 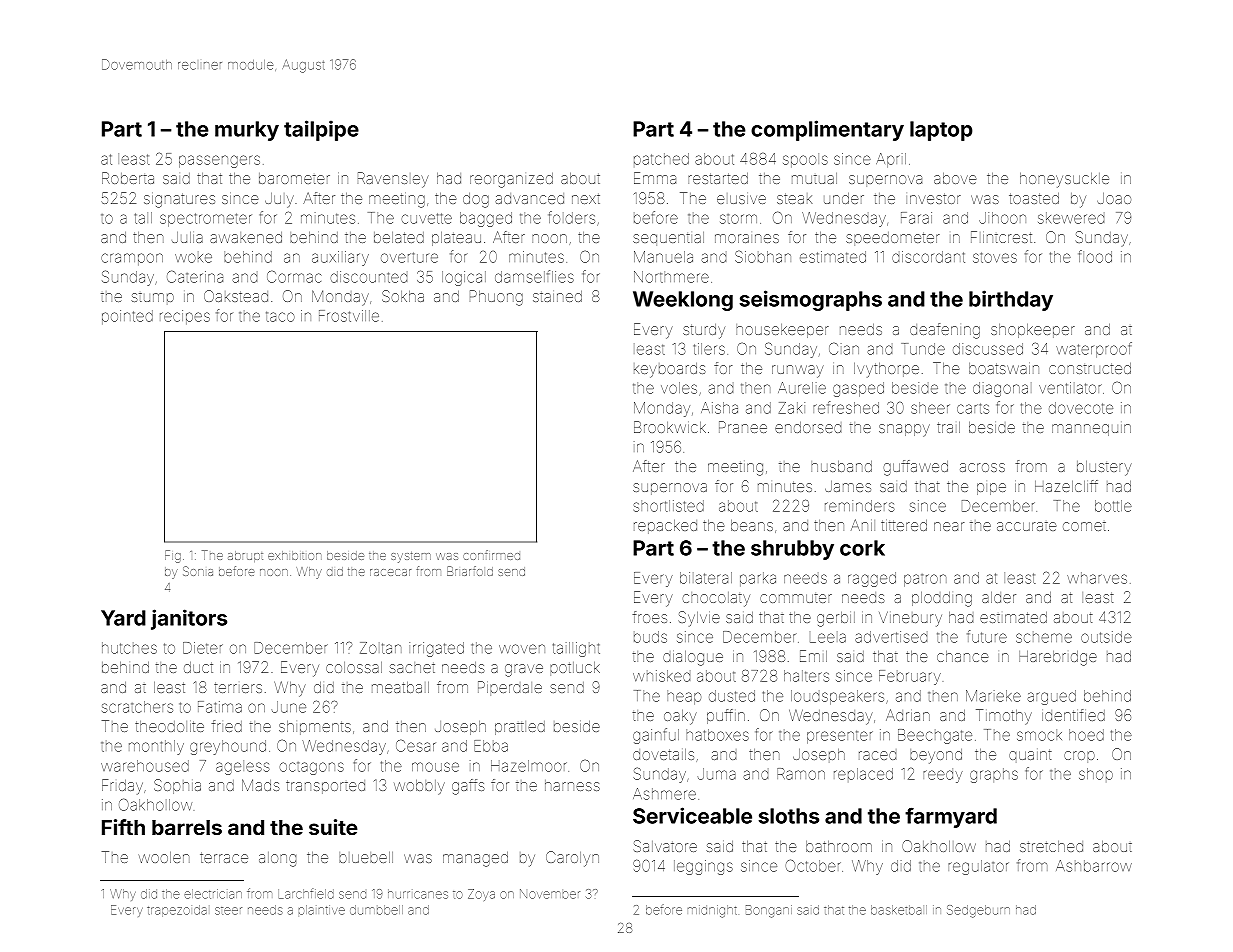 What do you see at coordinates (187, 827) in the screenshot?
I see `barrels` at bounding box center [187, 827].
